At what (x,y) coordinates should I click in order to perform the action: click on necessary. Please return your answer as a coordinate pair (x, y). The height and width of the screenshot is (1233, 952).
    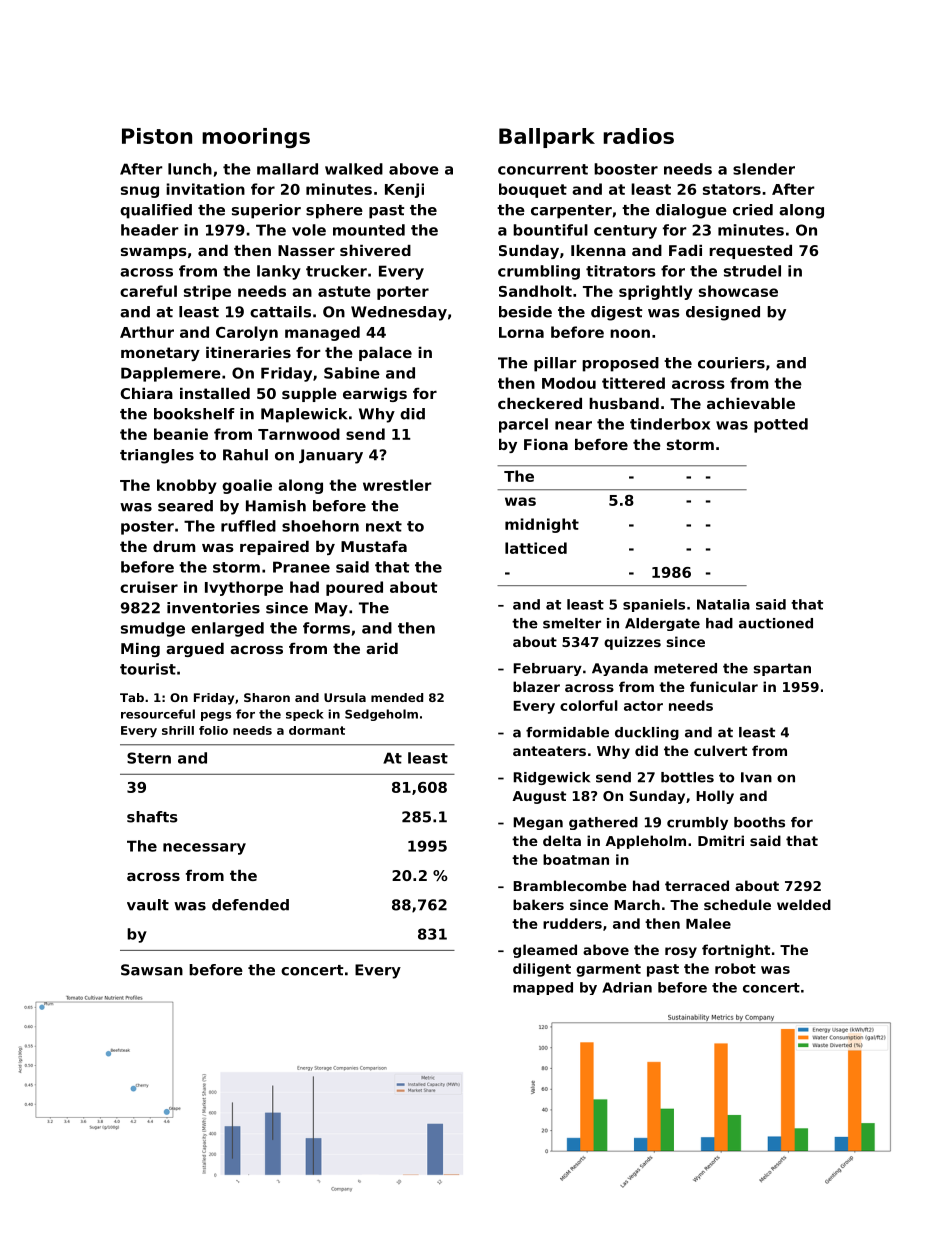
    Looking at the image, I should click on (204, 849).
